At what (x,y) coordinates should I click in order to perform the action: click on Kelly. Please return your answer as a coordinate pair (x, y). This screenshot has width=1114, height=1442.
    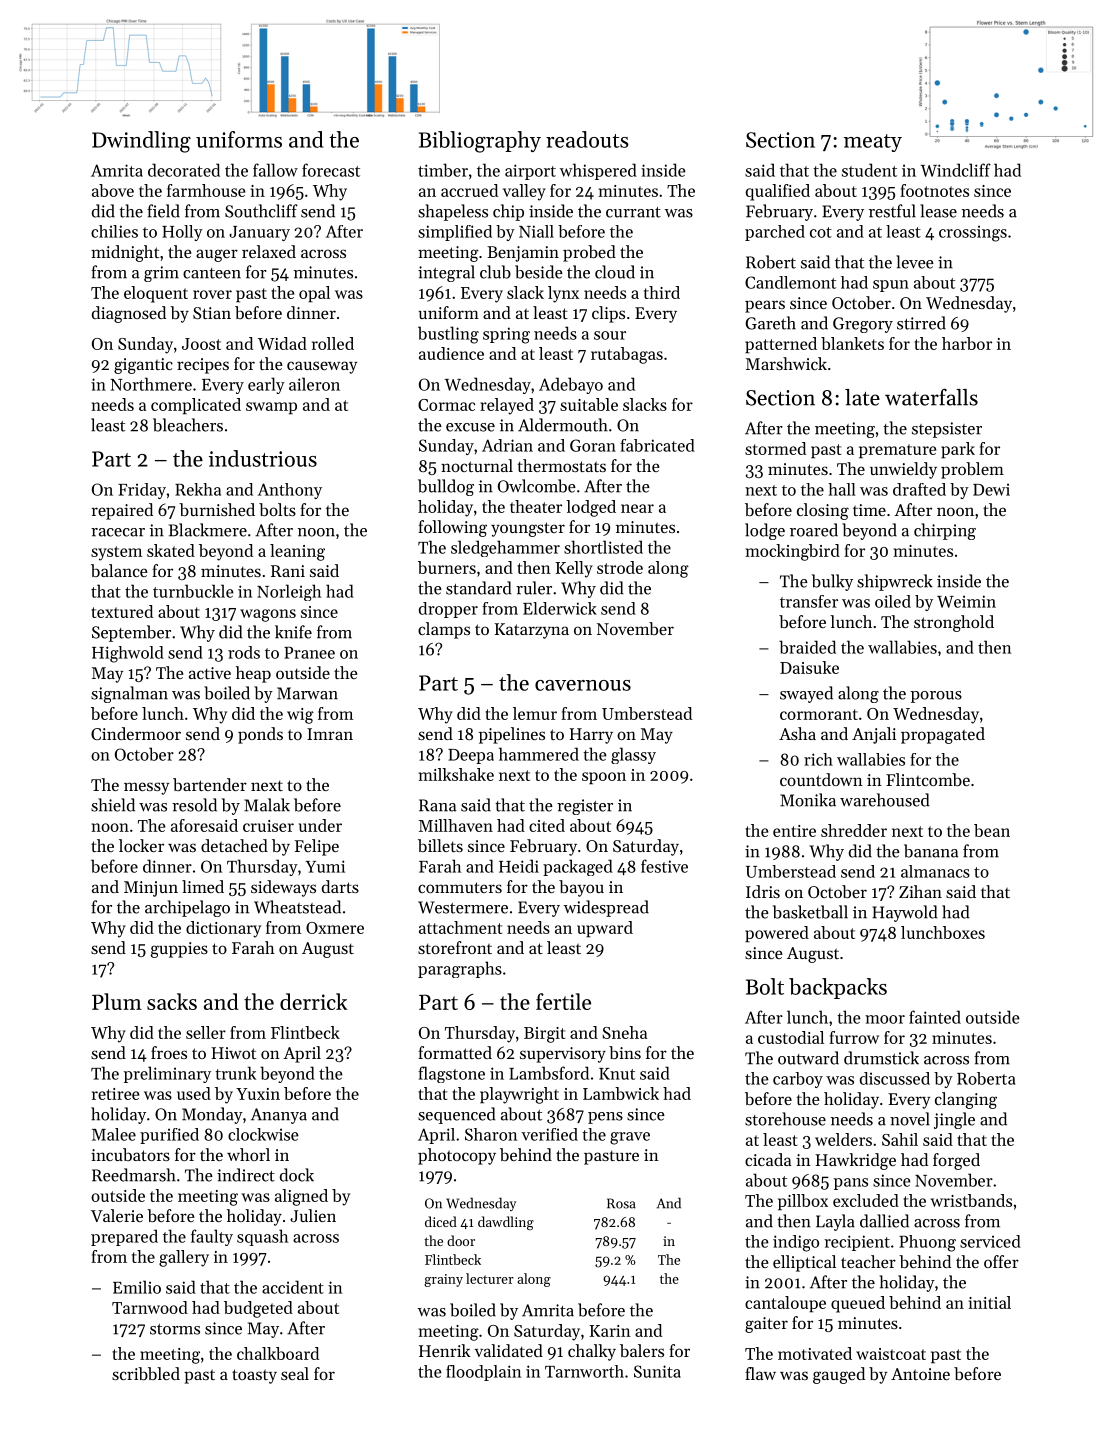
    Looking at the image, I should click on (574, 569).
